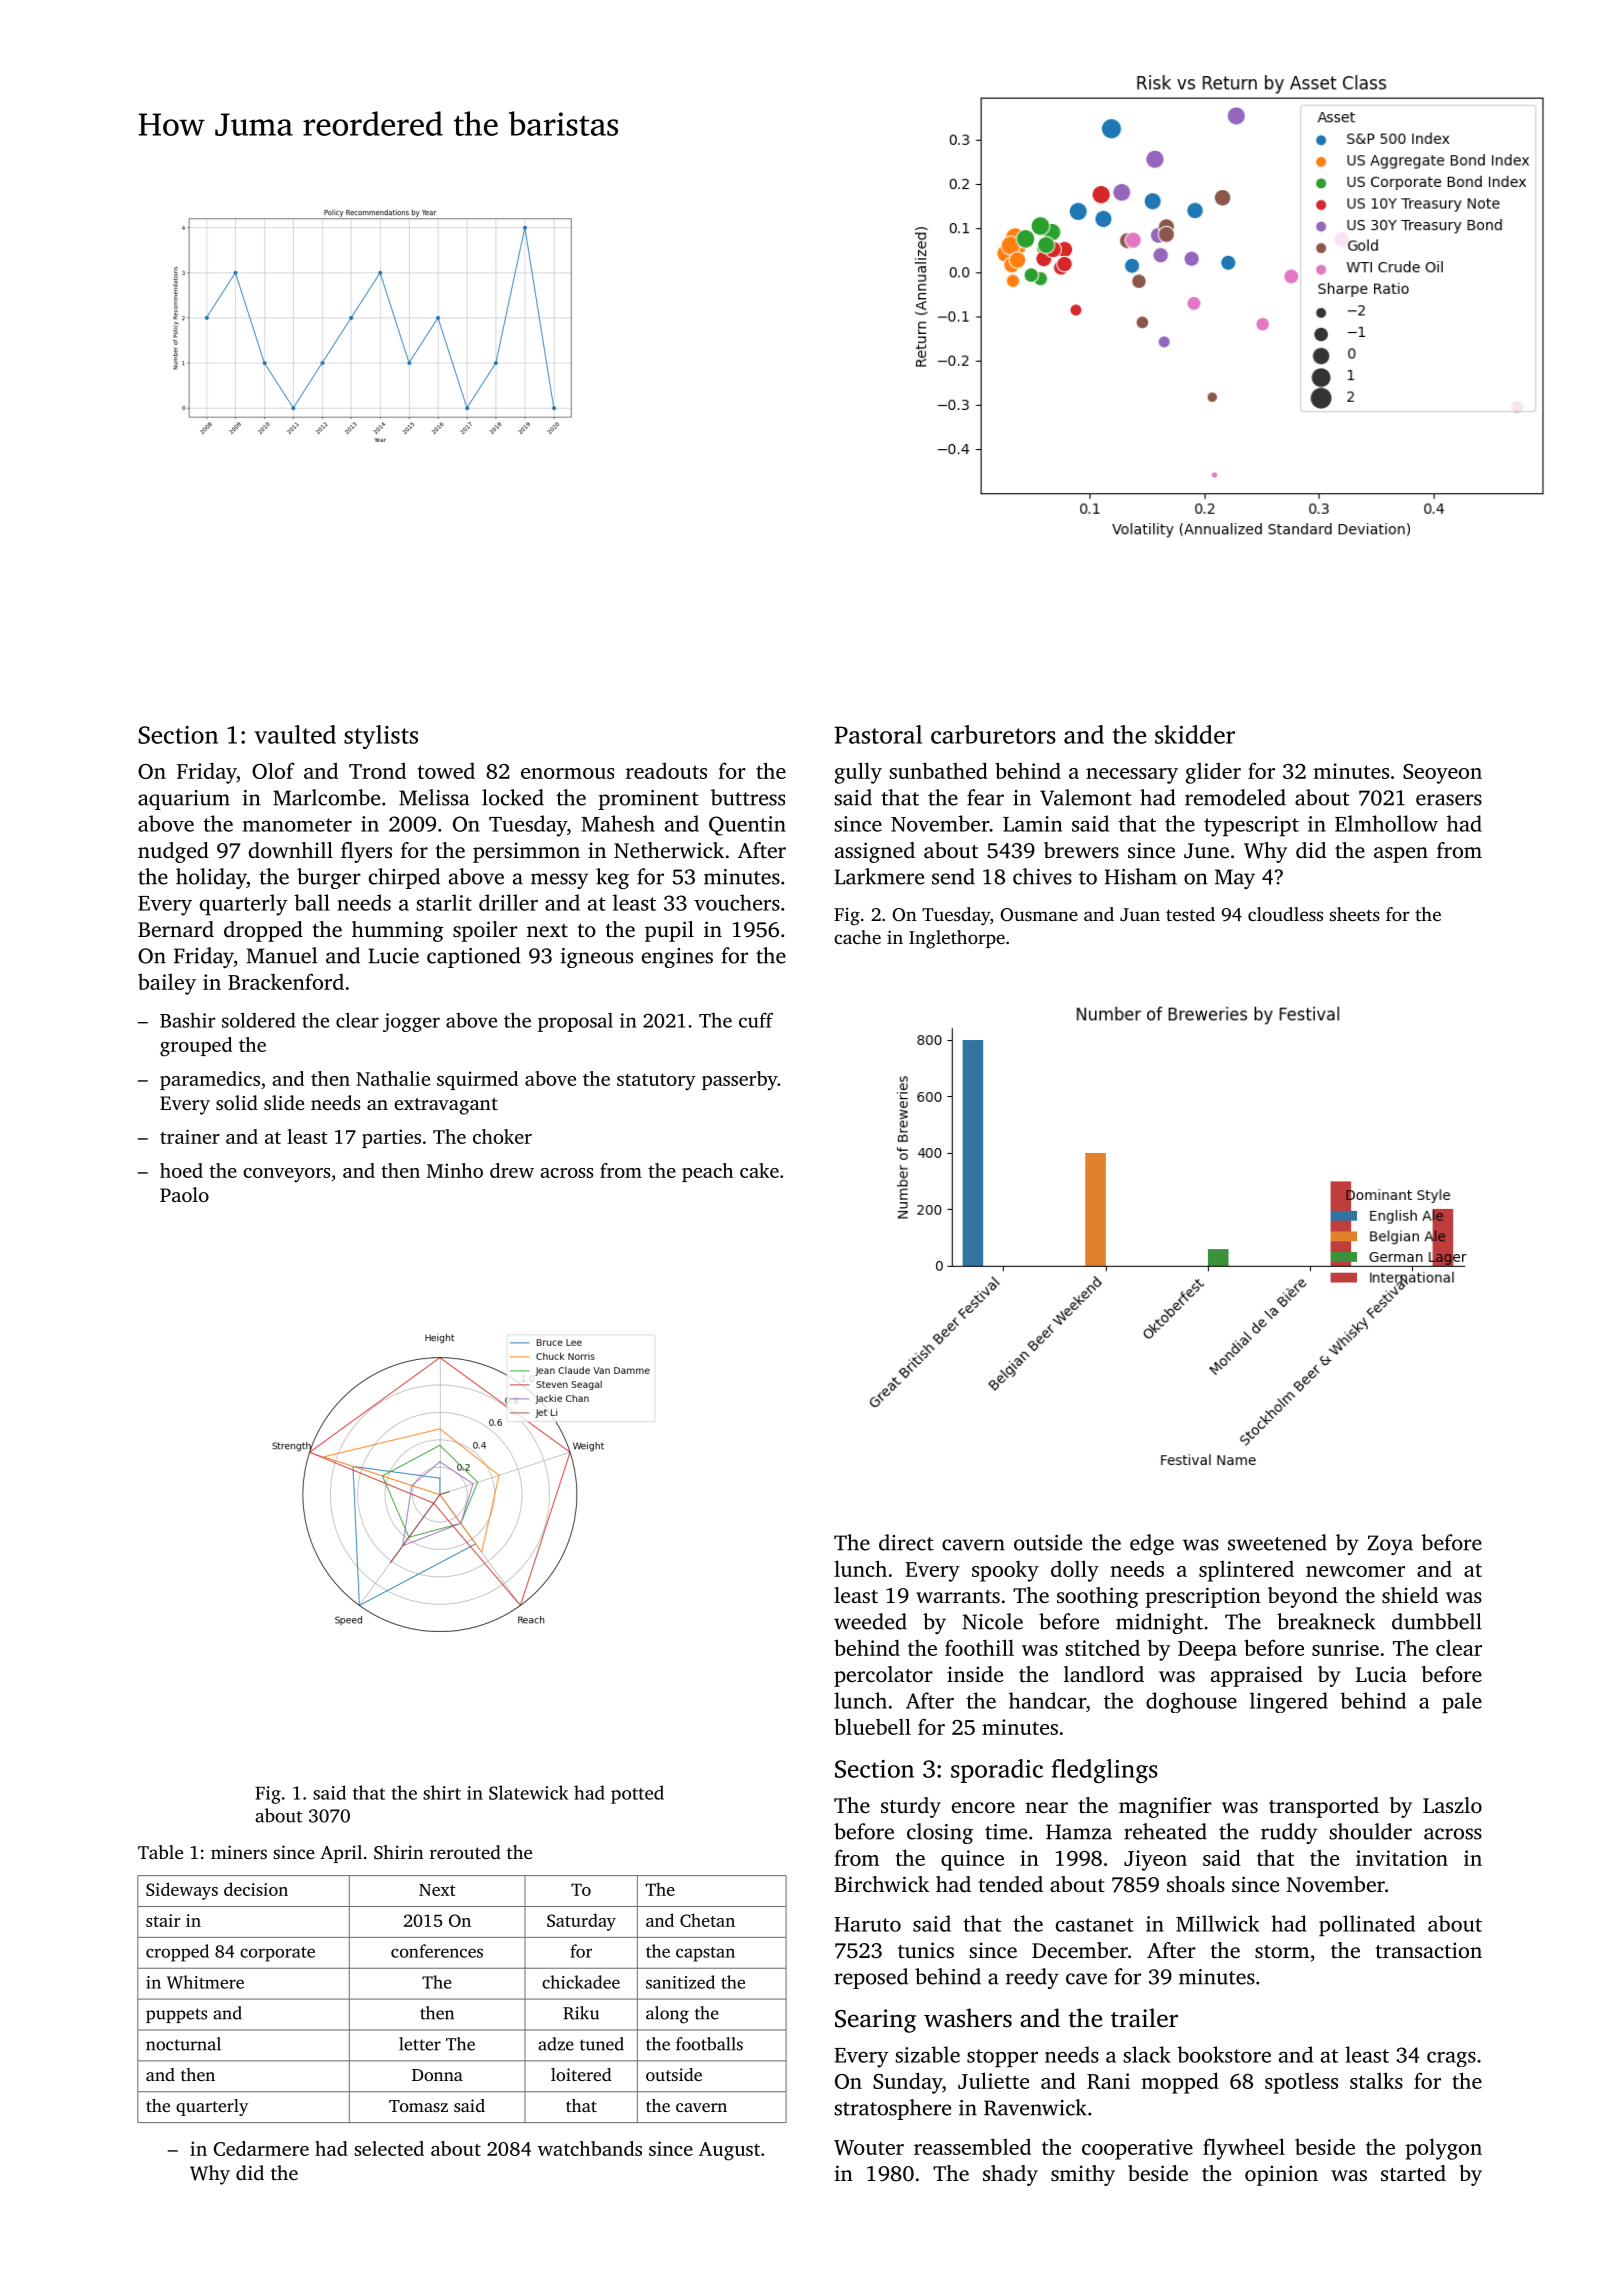 This screenshot has height=2292, width=1620. I want to click on sheets, so click(1355, 914).
